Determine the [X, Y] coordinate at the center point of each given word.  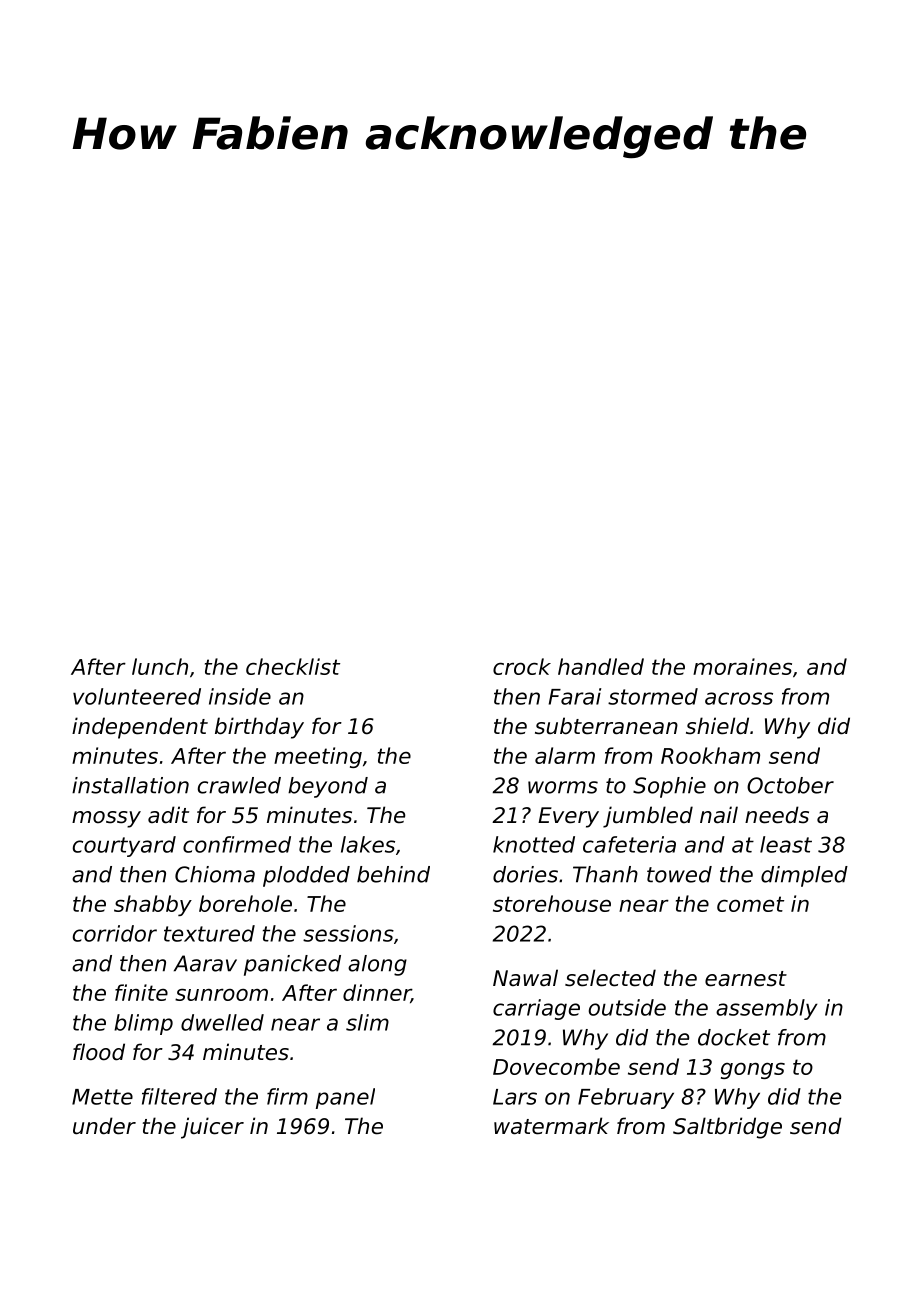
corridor [115, 933]
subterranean [606, 726]
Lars [515, 1097]
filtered [179, 1096]
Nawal [525, 978]
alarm [565, 755]
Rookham [710, 755]
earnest [746, 979]
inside [240, 696]
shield [717, 726]
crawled [239, 785]
